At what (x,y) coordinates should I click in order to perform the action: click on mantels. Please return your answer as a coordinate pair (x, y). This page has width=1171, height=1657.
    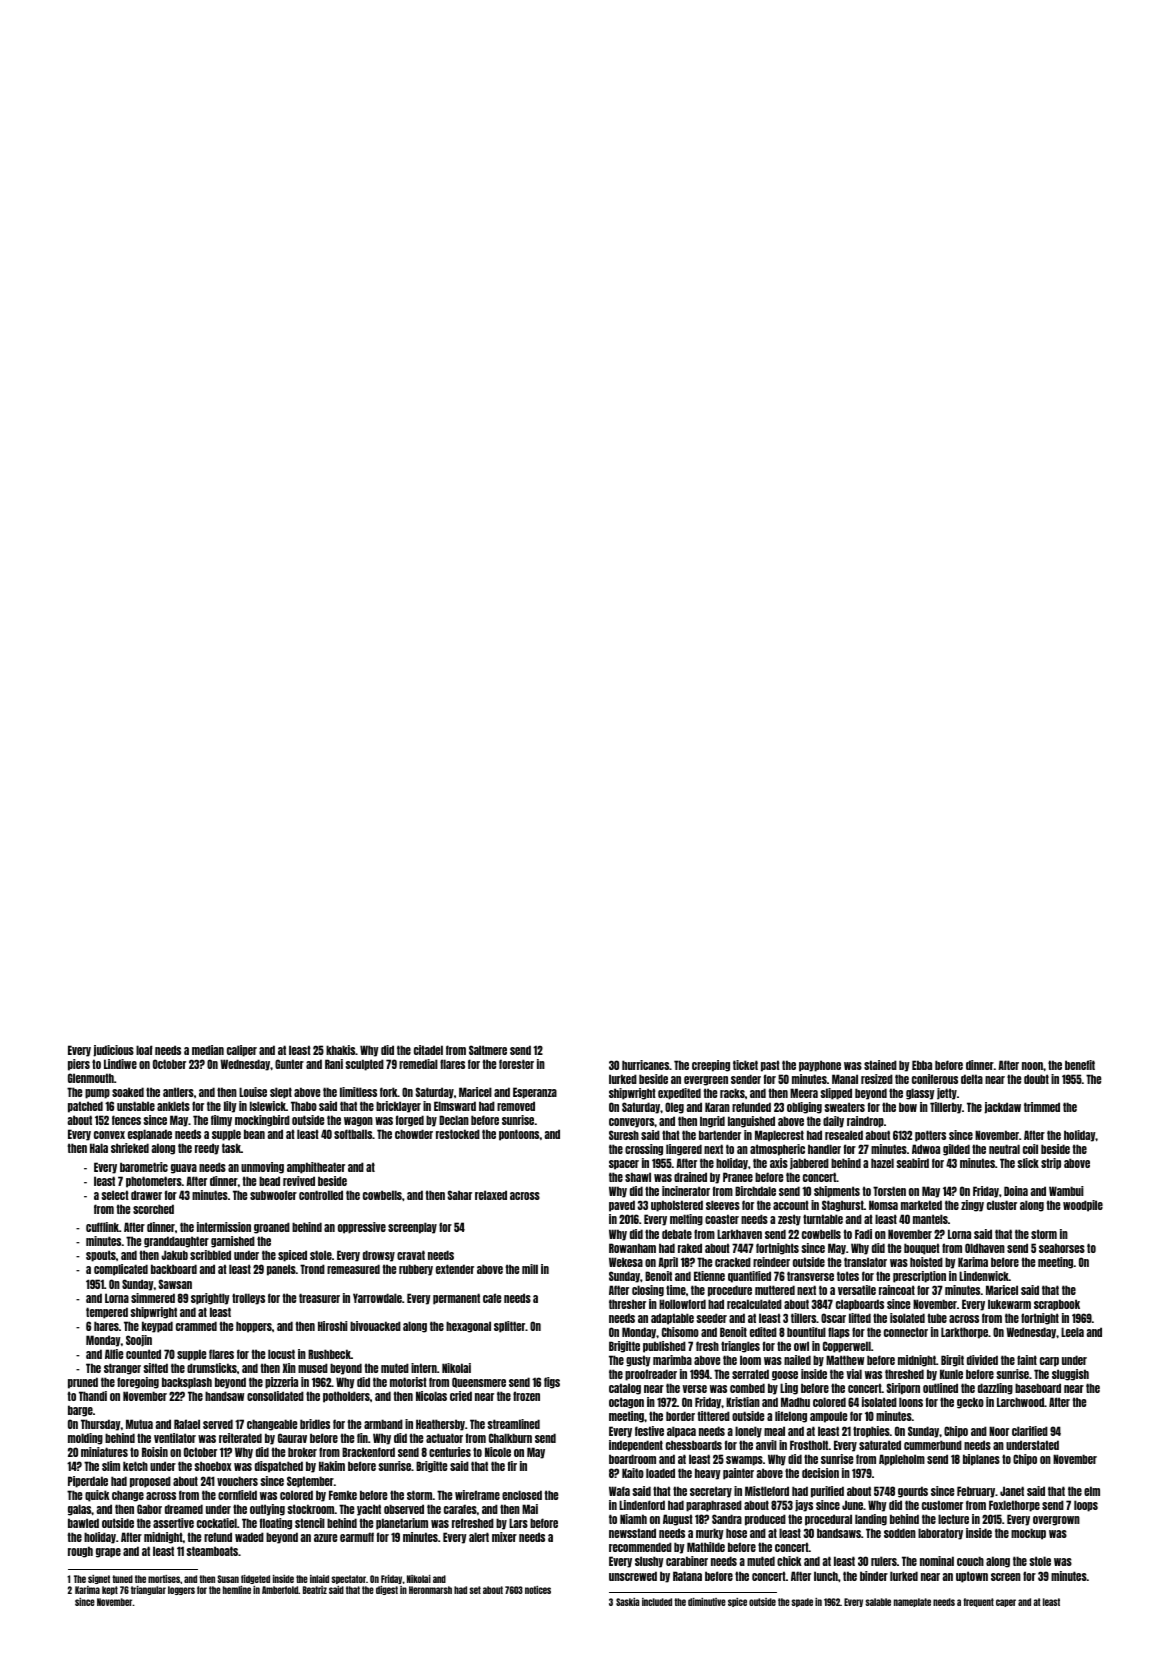
    Looking at the image, I should click on (930, 1219).
